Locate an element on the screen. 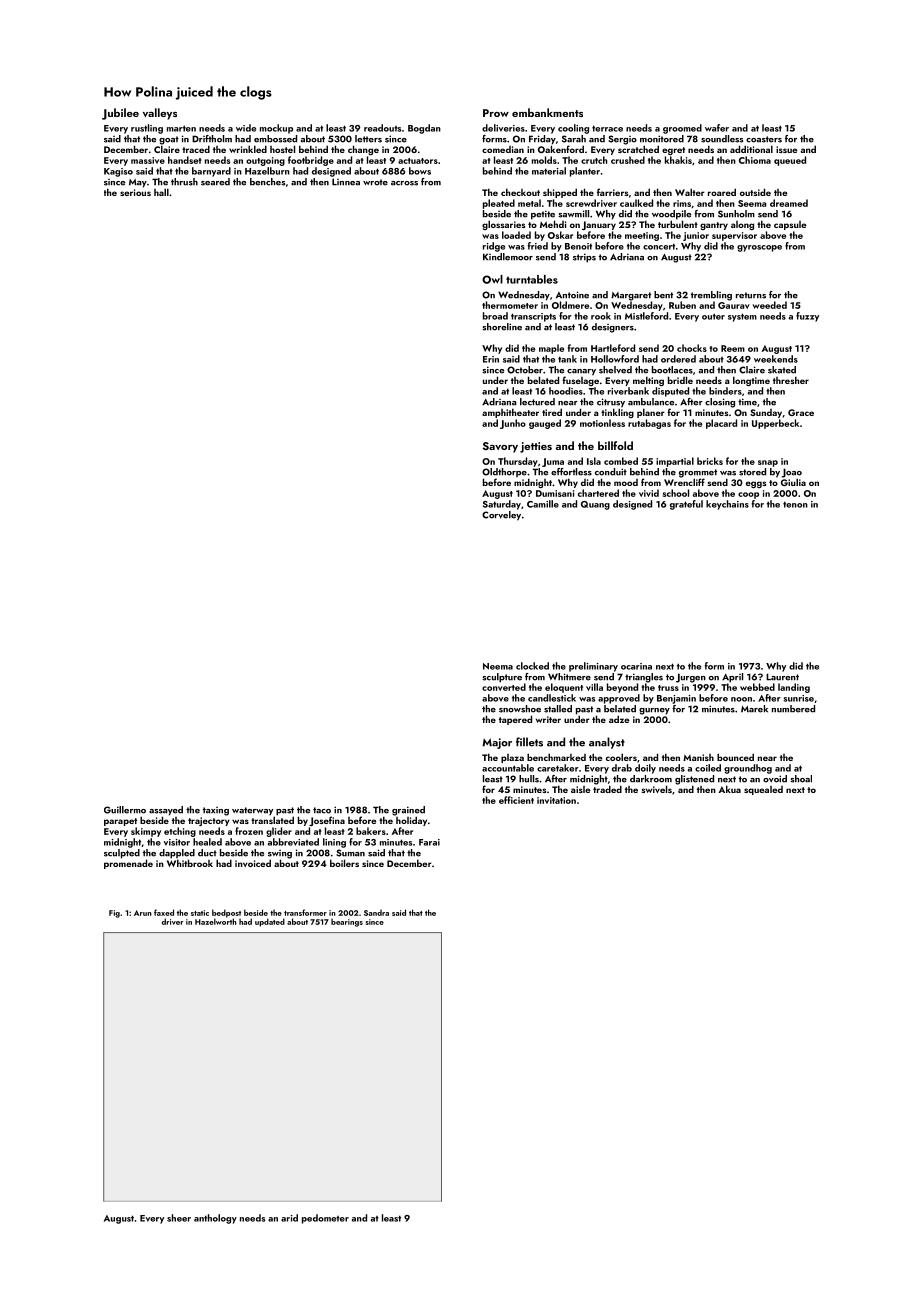 This screenshot has height=1308, width=924. fuzzy is located at coordinates (807, 317).
